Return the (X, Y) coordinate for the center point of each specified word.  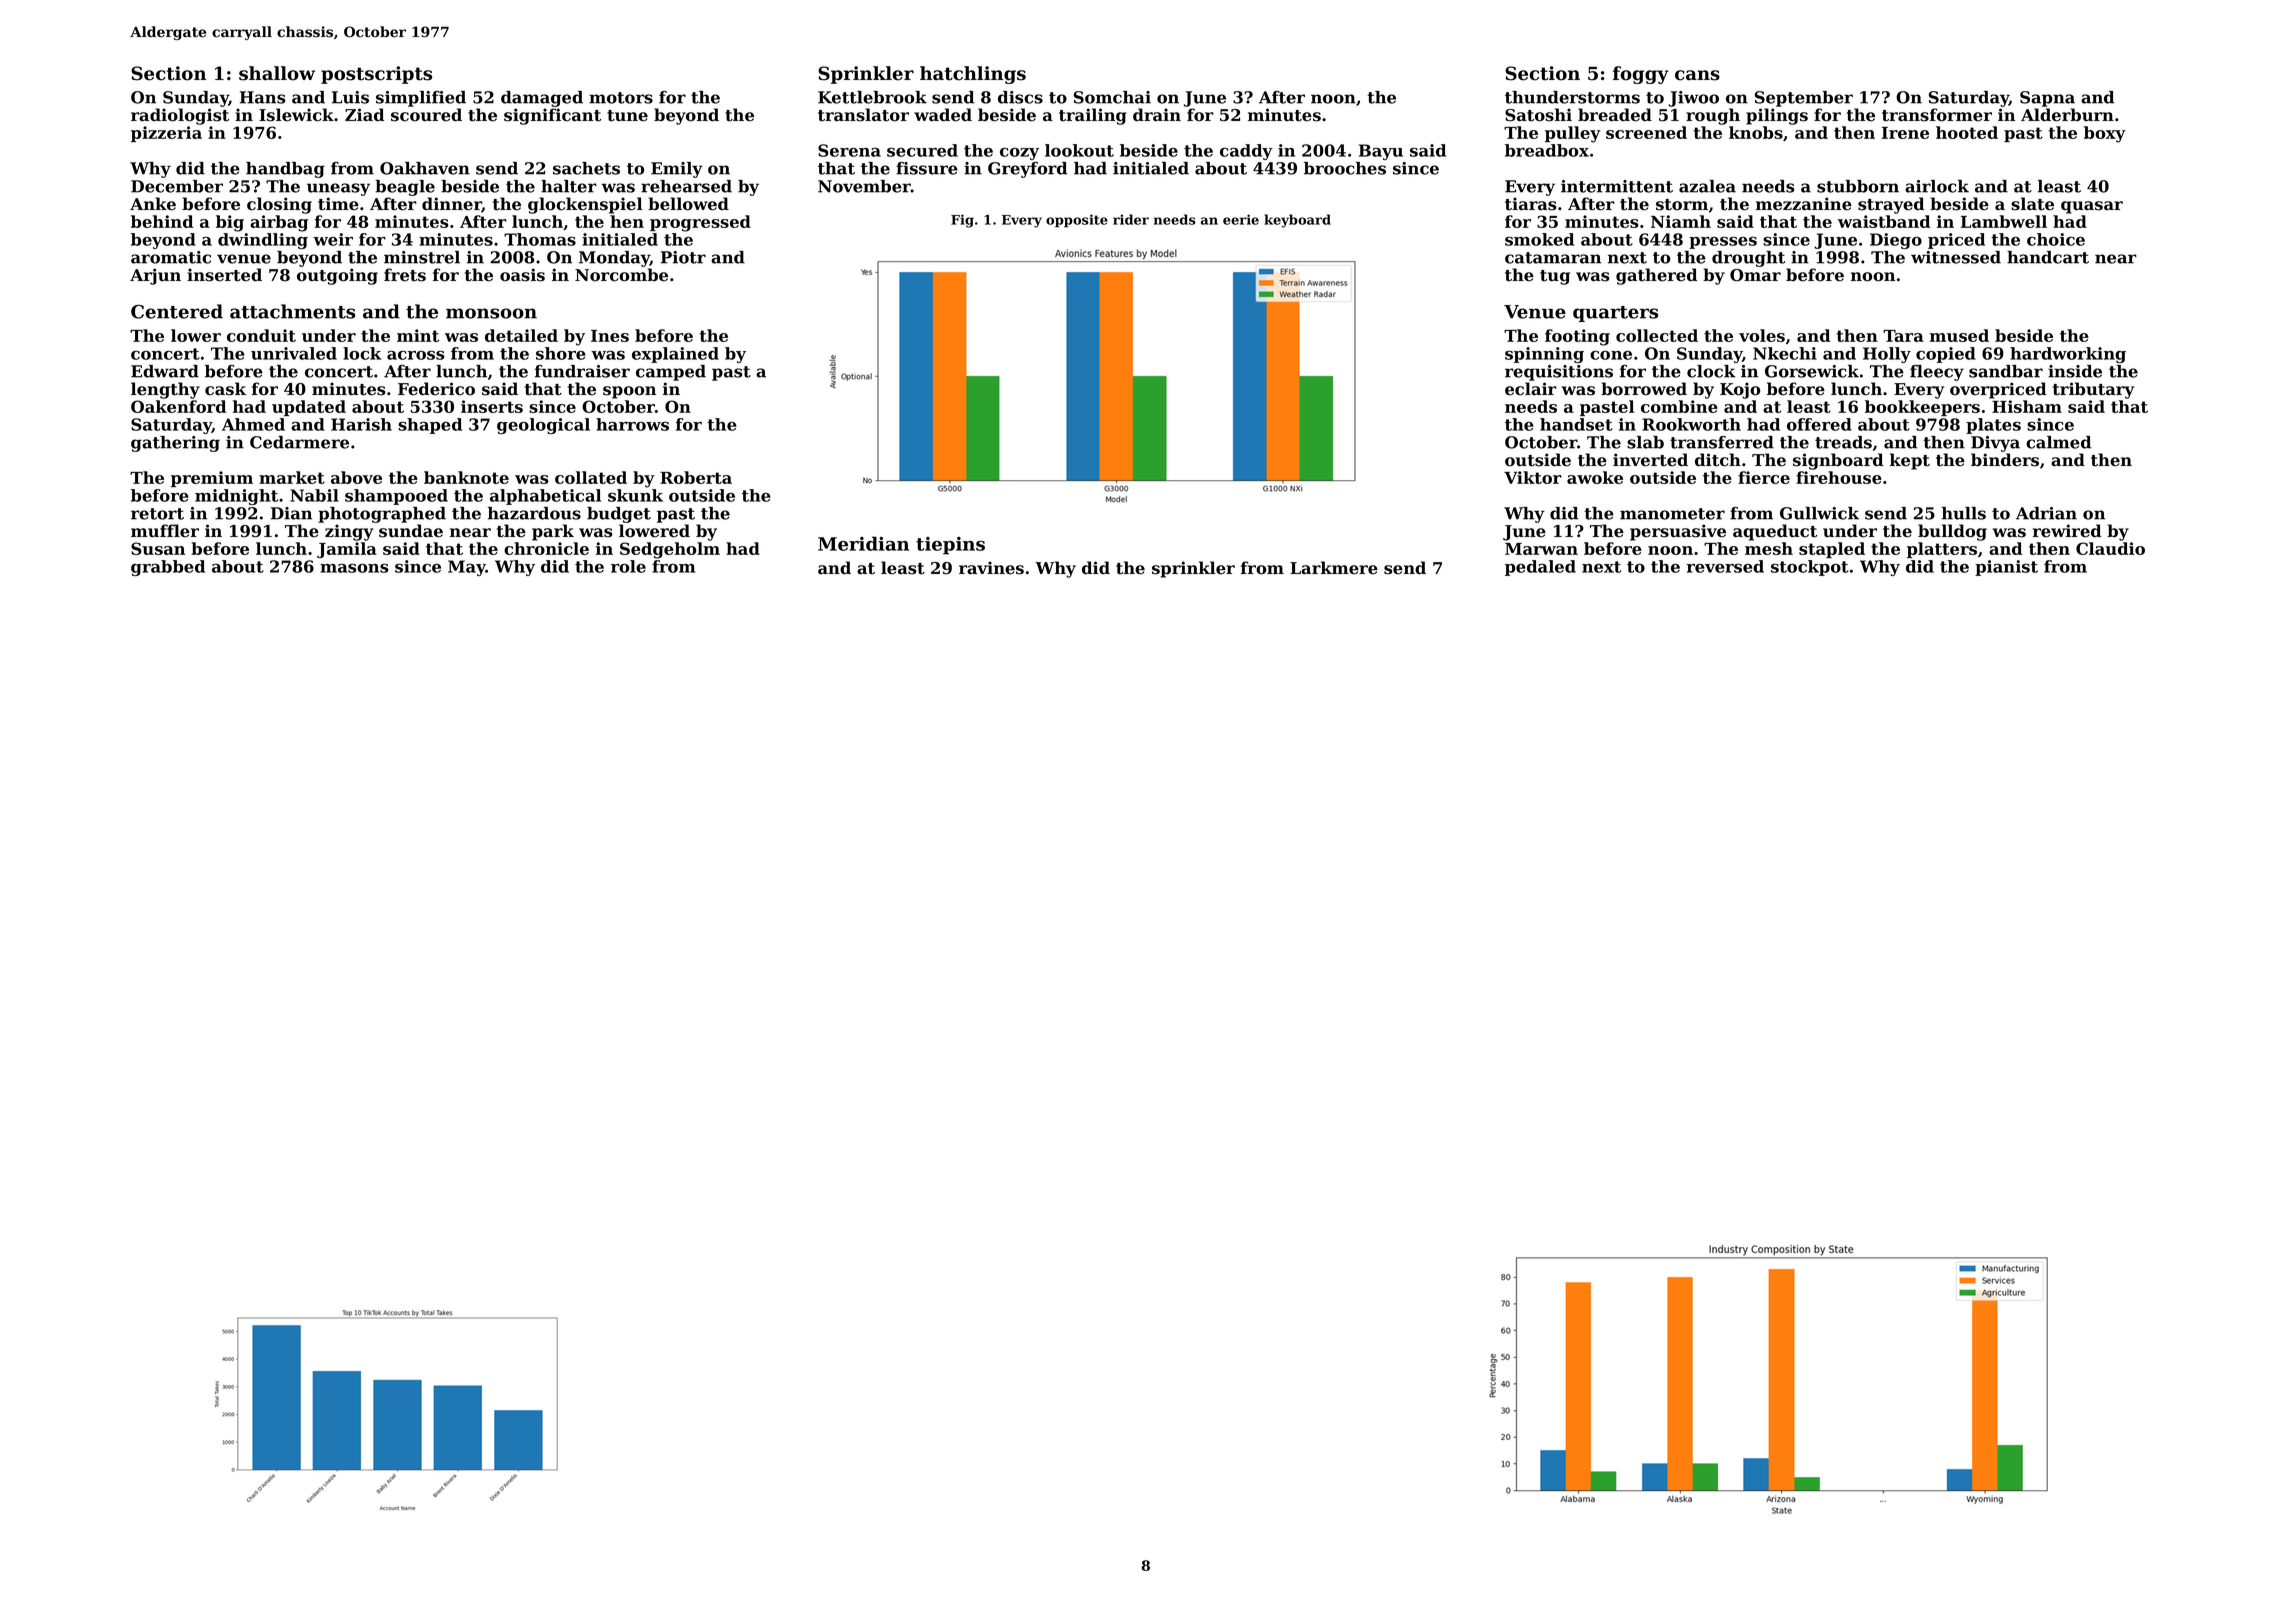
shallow (277, 73)
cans (1697, 75)
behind (162, 221)
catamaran (1553, 258)
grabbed (168, 568)
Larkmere (1334, 568)
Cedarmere (299, 442)
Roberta (696, 477)
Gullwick (1819, 513)
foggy (1641, 75)
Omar (1755, 275)
